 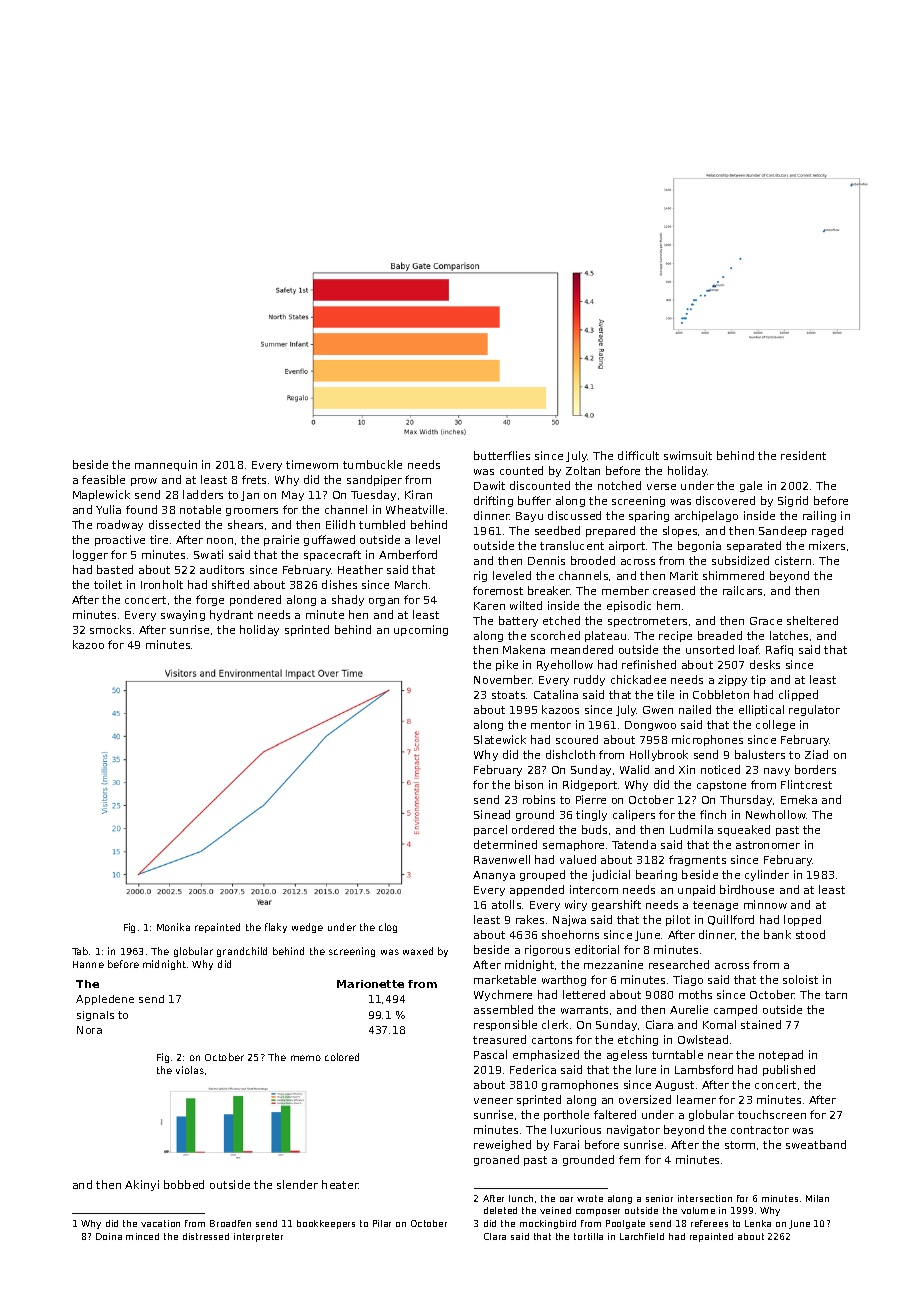 I want to click on groomers, so click(x=252, y=512).
